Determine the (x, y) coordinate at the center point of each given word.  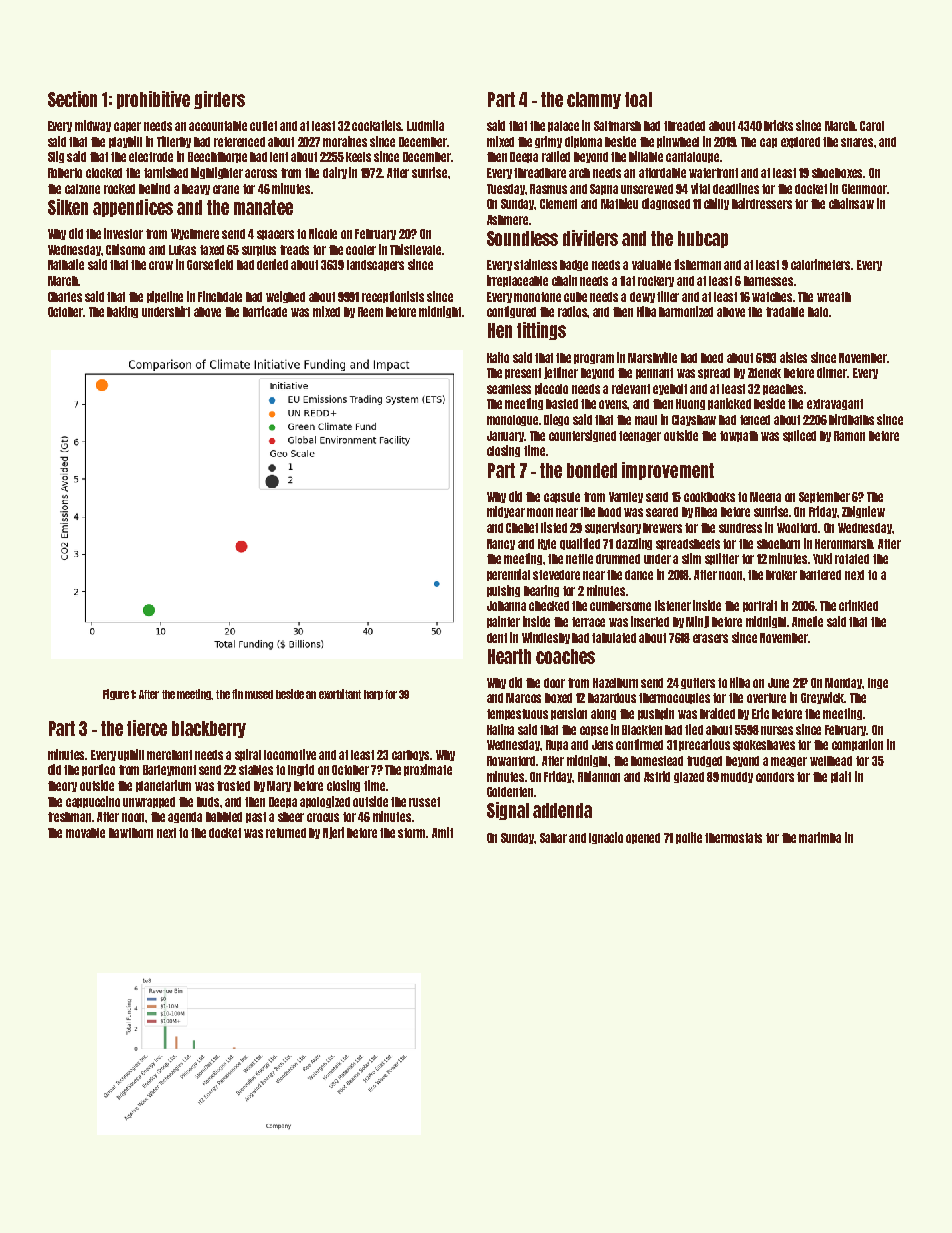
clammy (594, 100)
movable (85, 833)
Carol (872, 126)
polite (689, 838)
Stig (56, 157)
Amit (442, 832)
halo (818, 312)
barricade (265, 311)
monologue (513, 420)
